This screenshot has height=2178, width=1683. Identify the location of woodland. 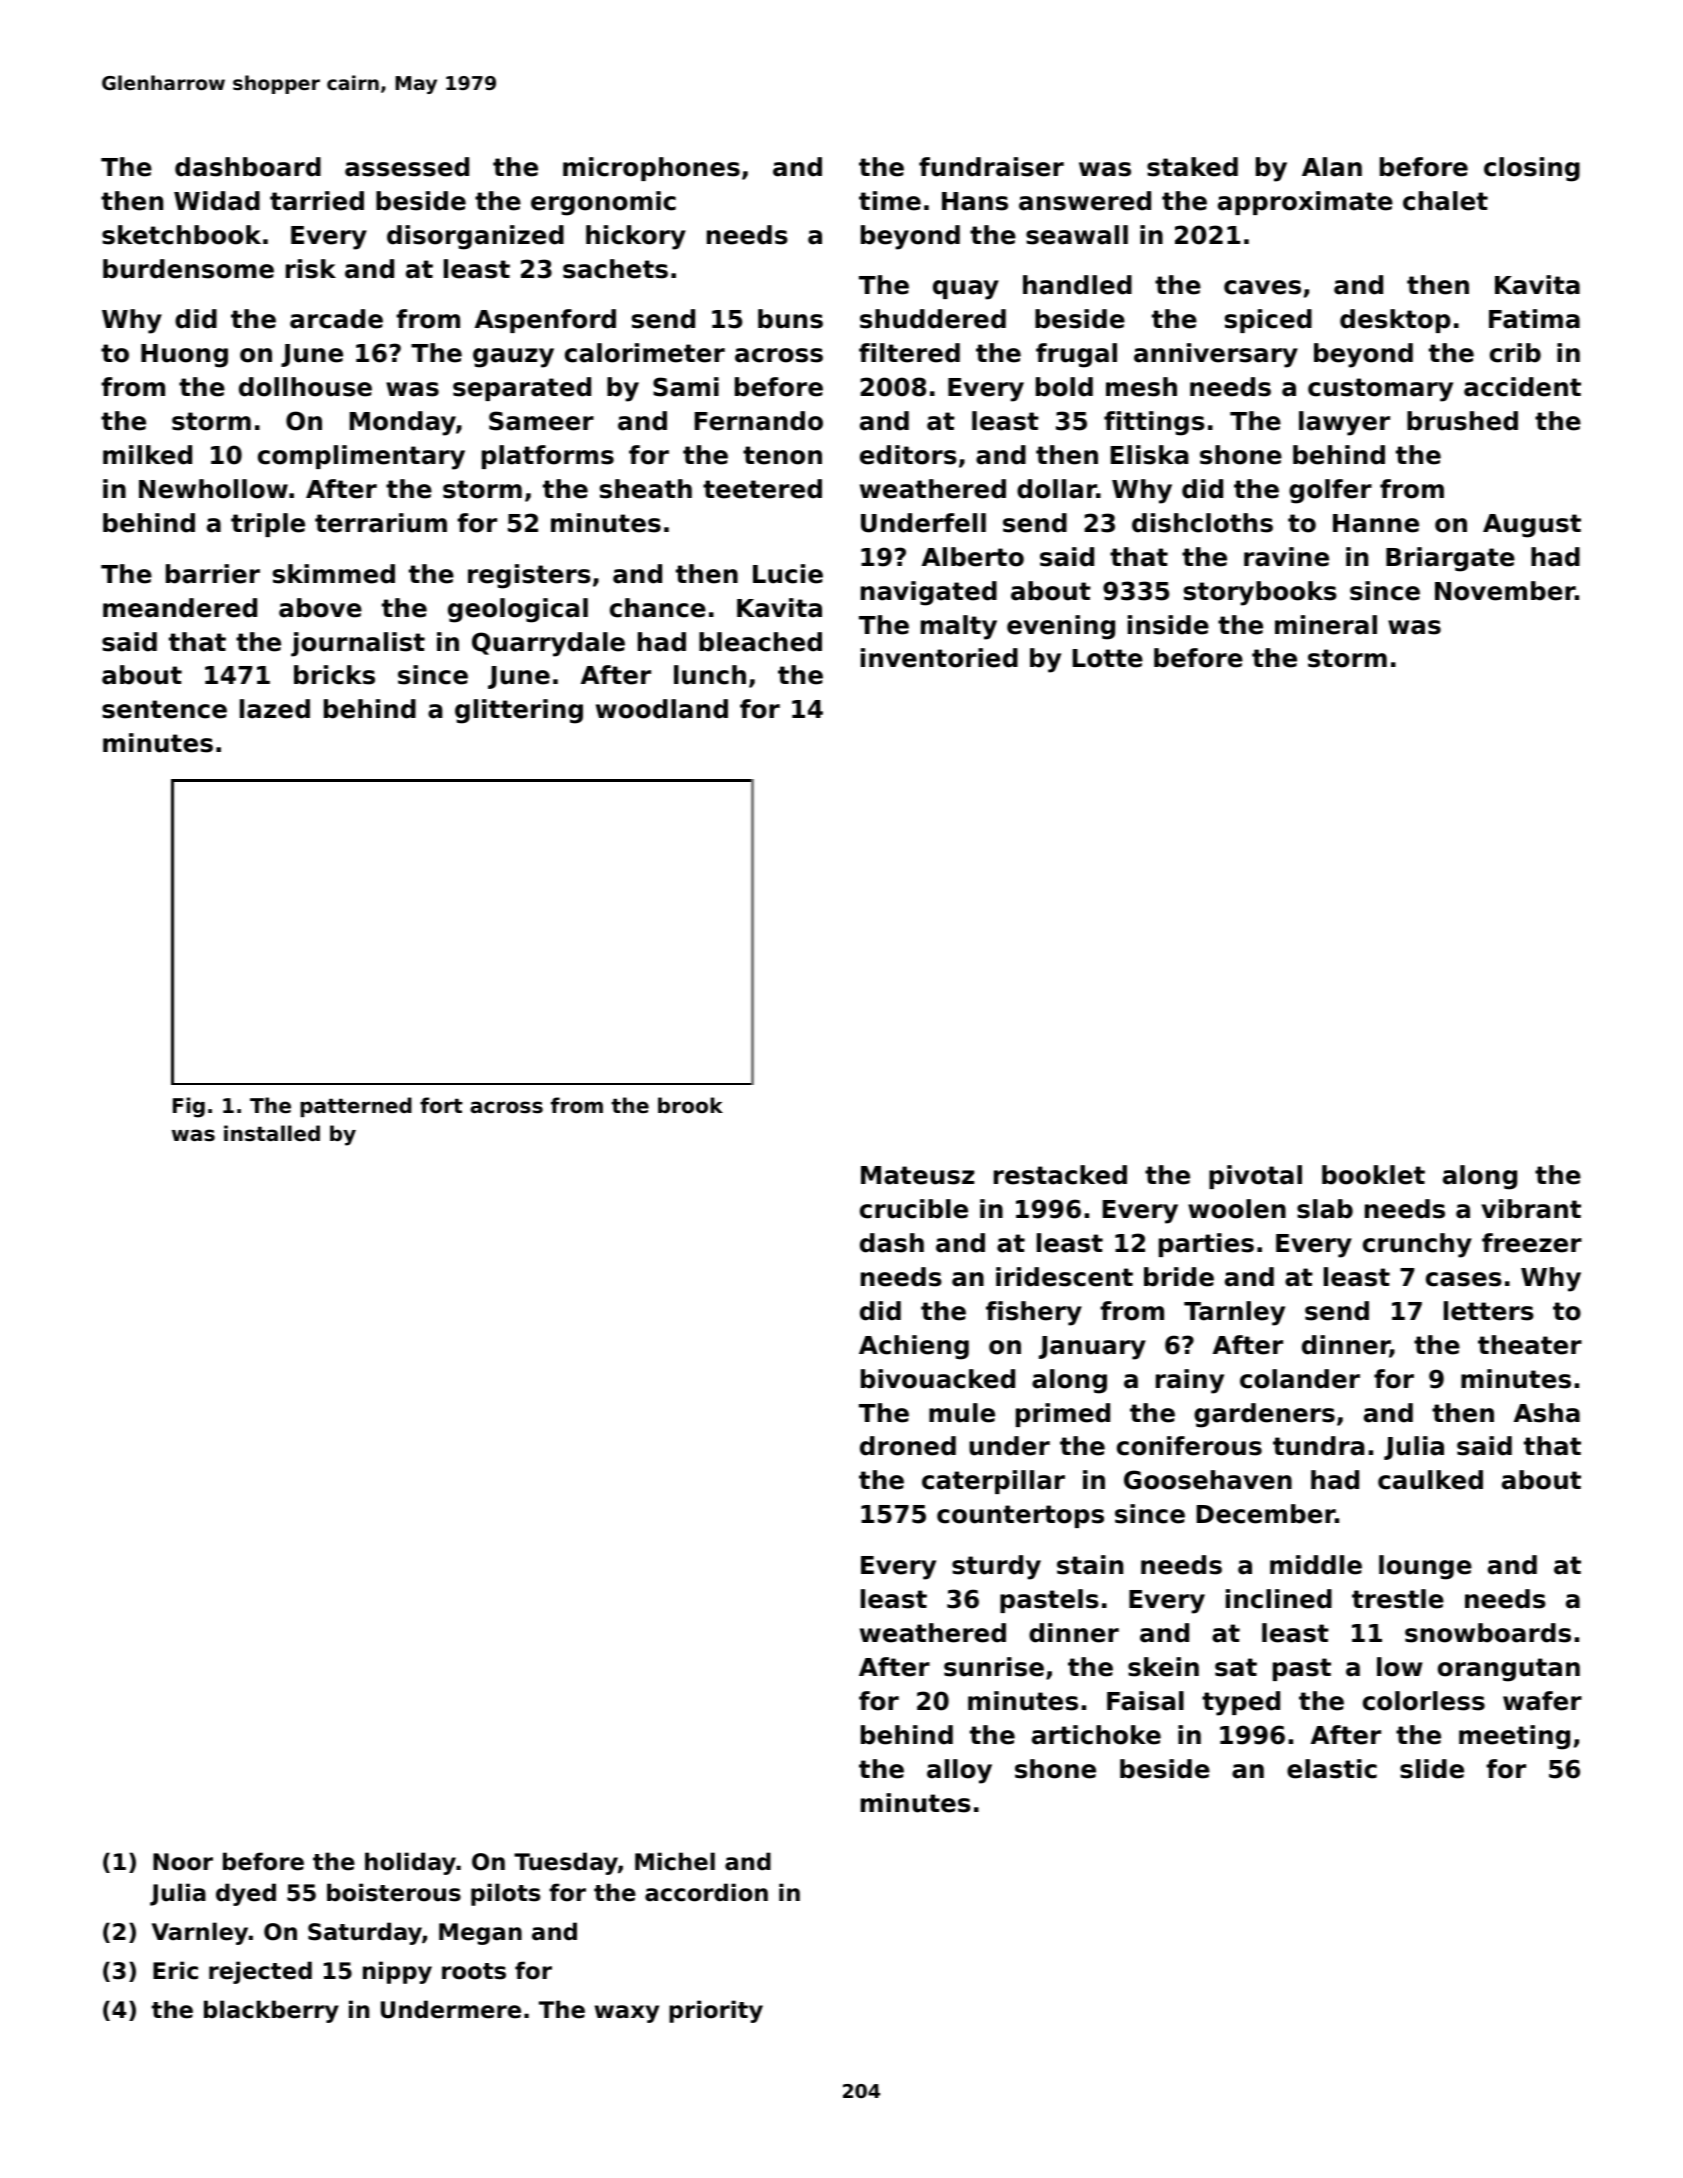
(662, 709).
